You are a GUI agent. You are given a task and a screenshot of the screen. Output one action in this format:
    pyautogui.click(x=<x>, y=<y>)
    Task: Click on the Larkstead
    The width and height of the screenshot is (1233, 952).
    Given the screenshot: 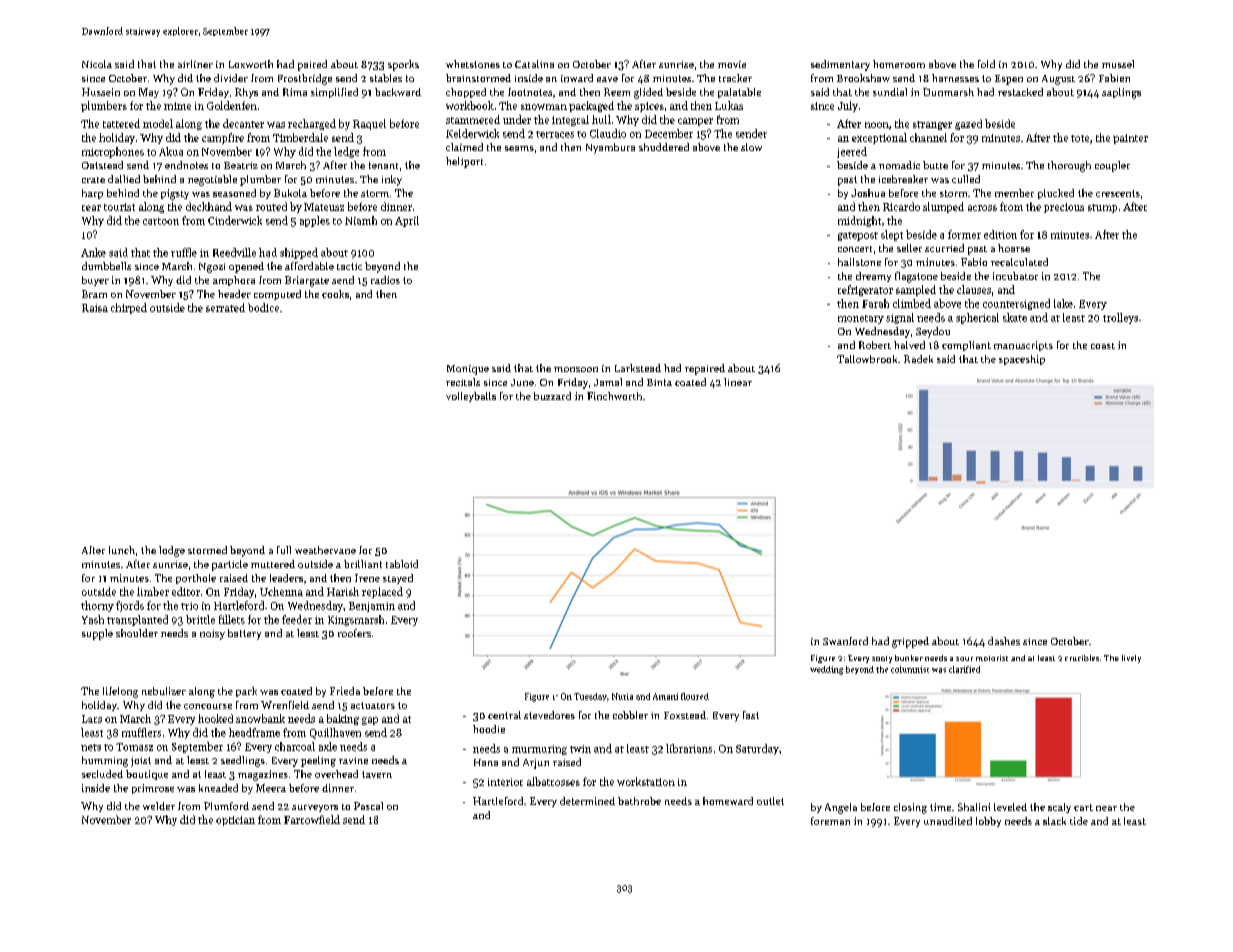 What is the action you would take?
    pyautogui.click(x=638, y=368)
